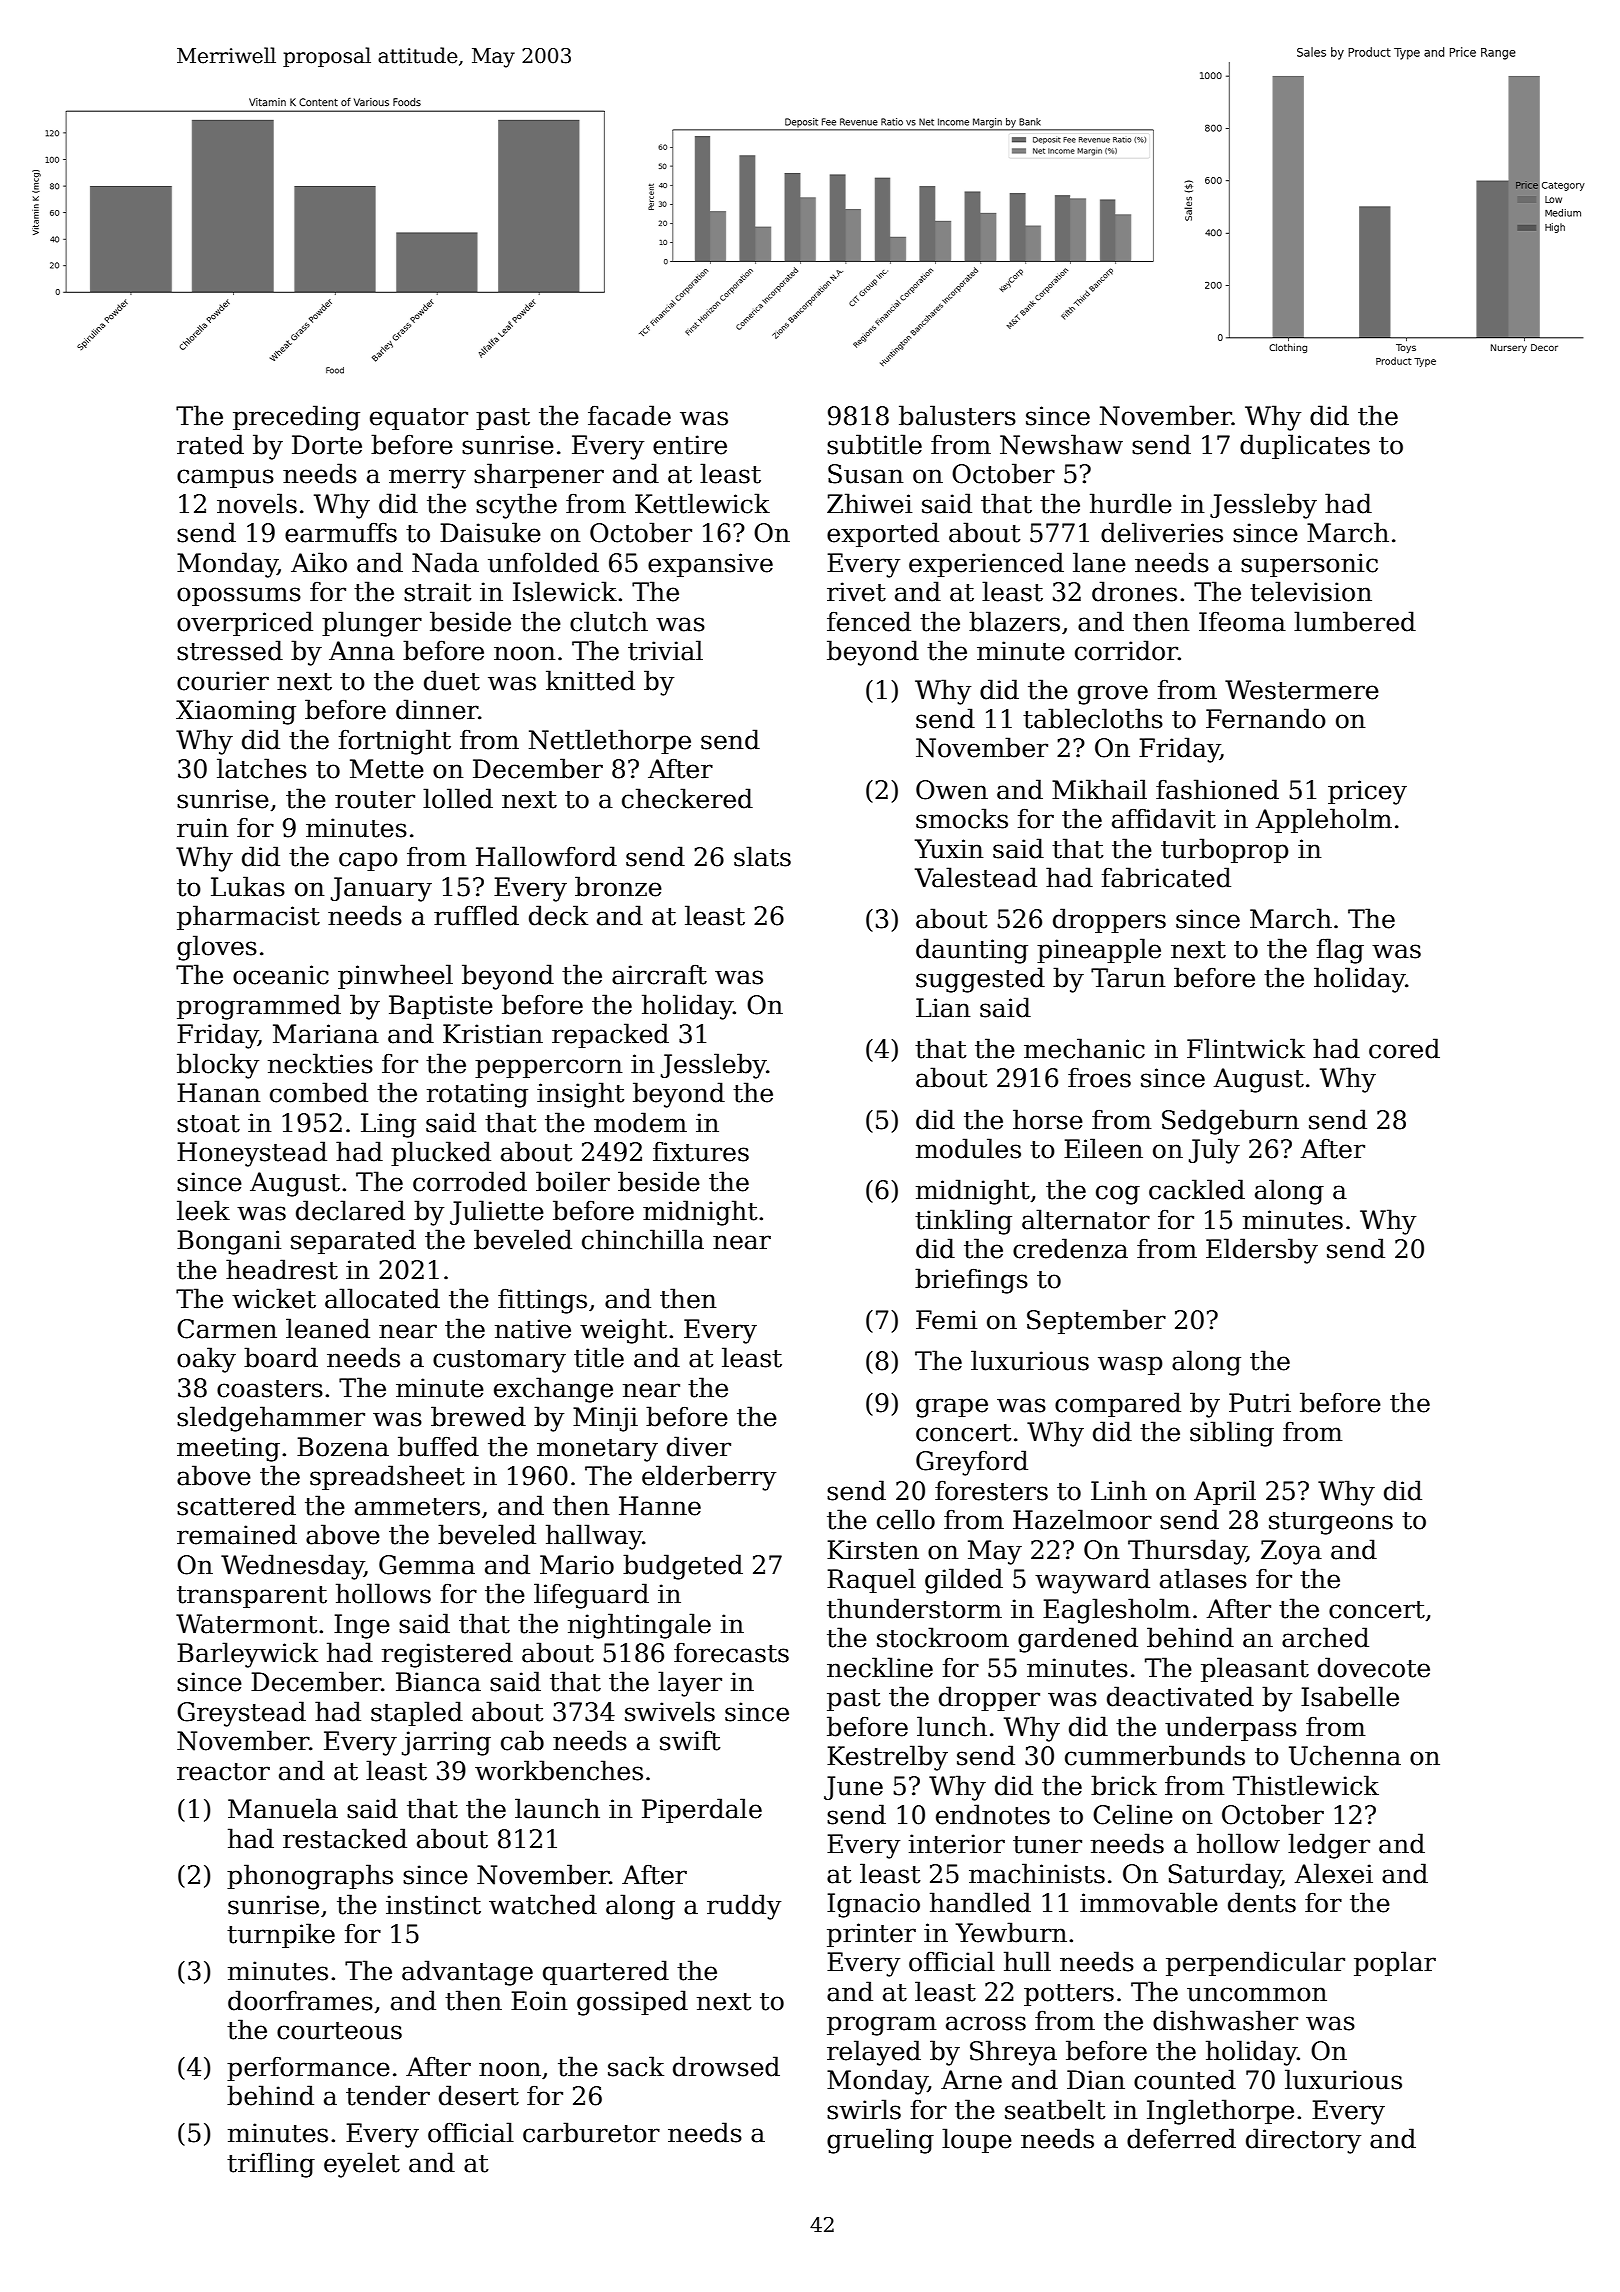  I want to click on Owen, so click(952, 790).
